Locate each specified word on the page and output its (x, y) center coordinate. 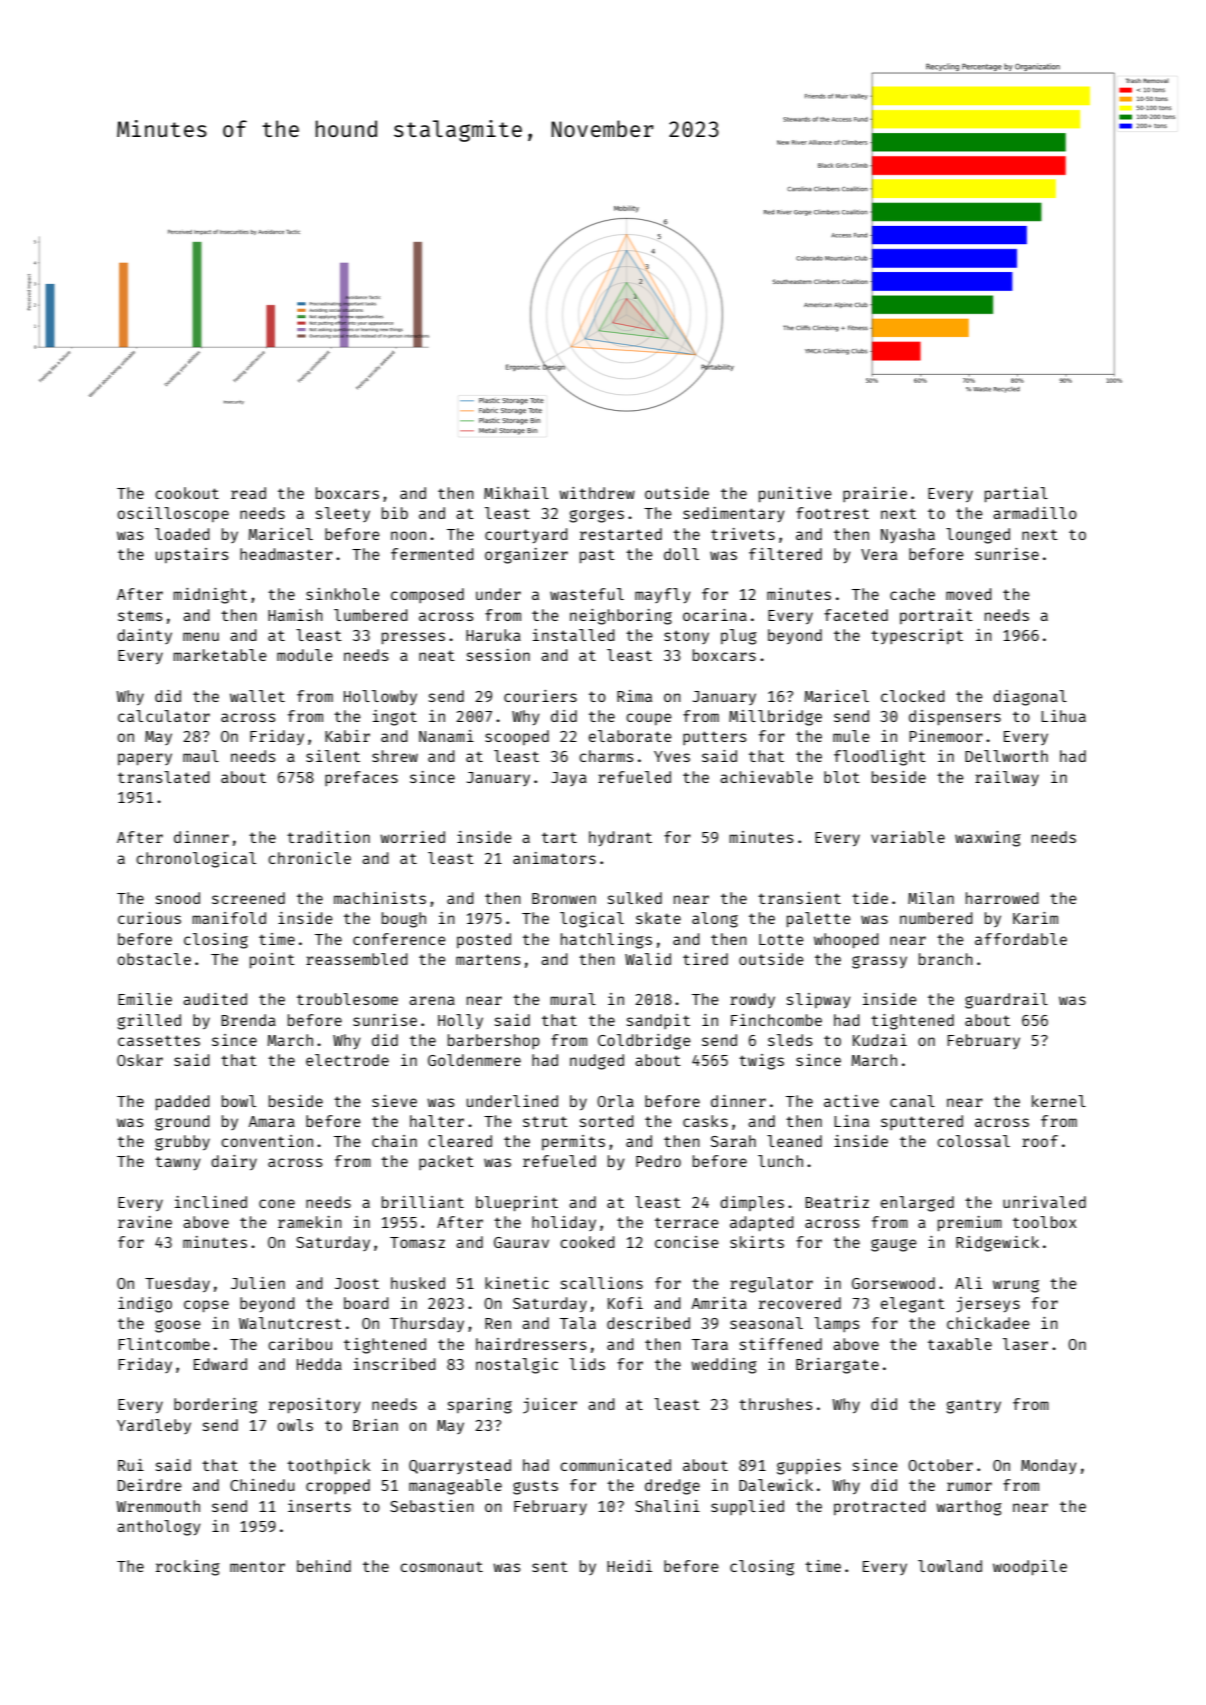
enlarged (917, 1204)
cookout (187, 493)
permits (573, 1142)
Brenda (248, 1020)
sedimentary (734, 514)
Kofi (625, 1303)
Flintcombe (164, 1344)
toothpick (329, 1466)
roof (1040, 1141)
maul (201, 756)
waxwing (988, 839)
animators (554, 858)
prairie (875, 494)
